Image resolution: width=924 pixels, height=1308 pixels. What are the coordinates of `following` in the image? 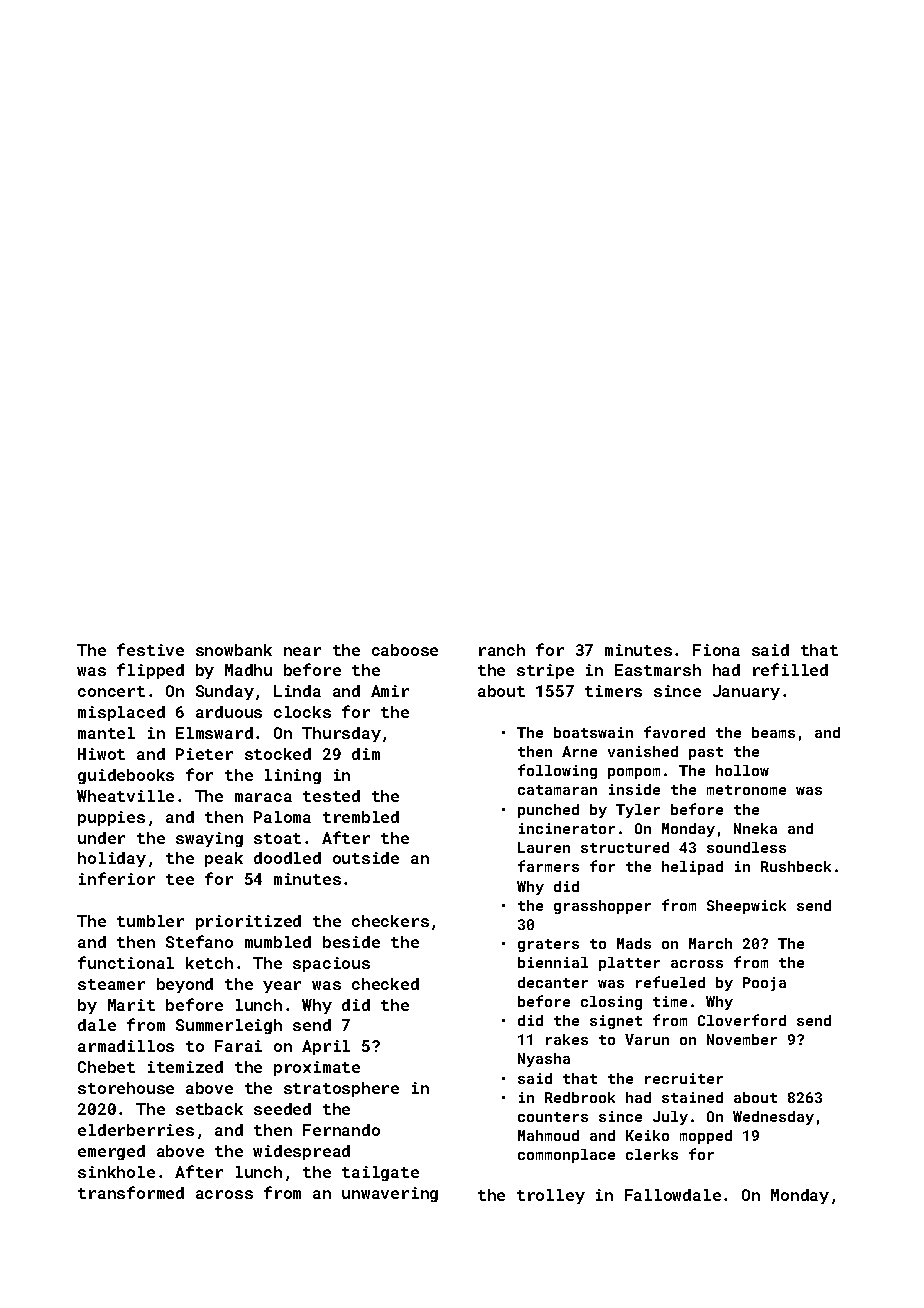 It's located at (557, 771).
